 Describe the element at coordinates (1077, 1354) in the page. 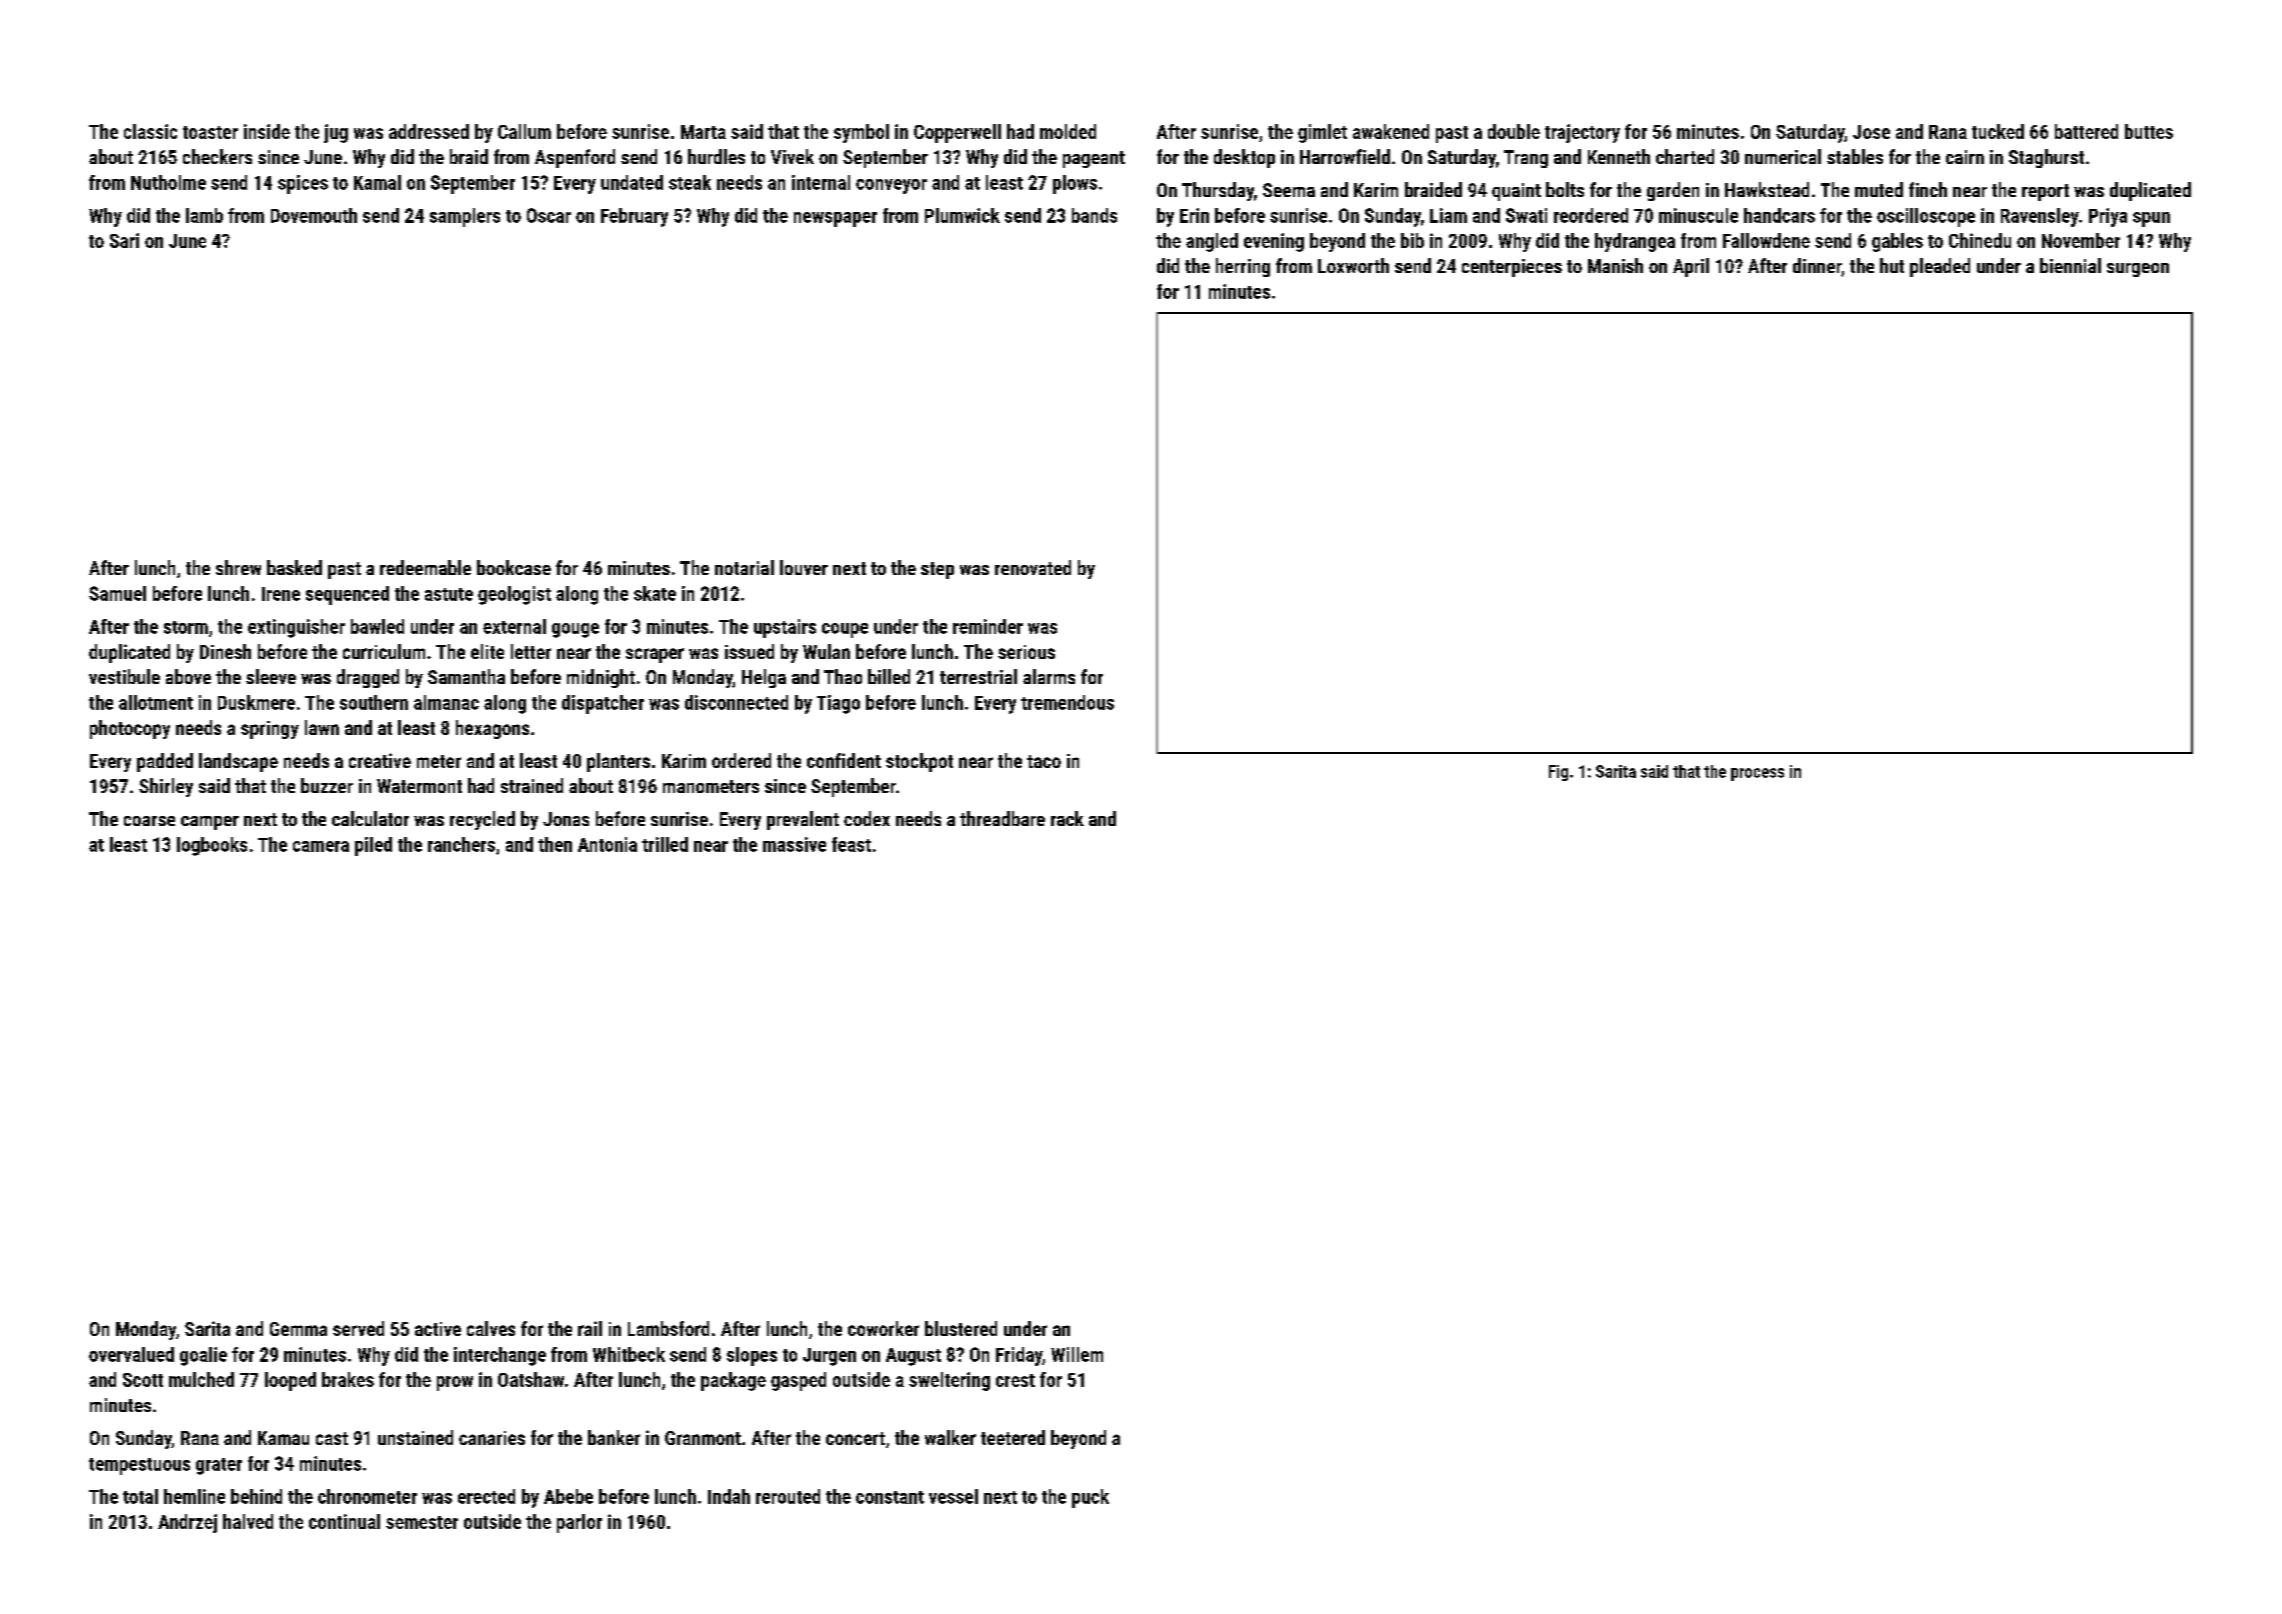

I see `Willem` at that location.
